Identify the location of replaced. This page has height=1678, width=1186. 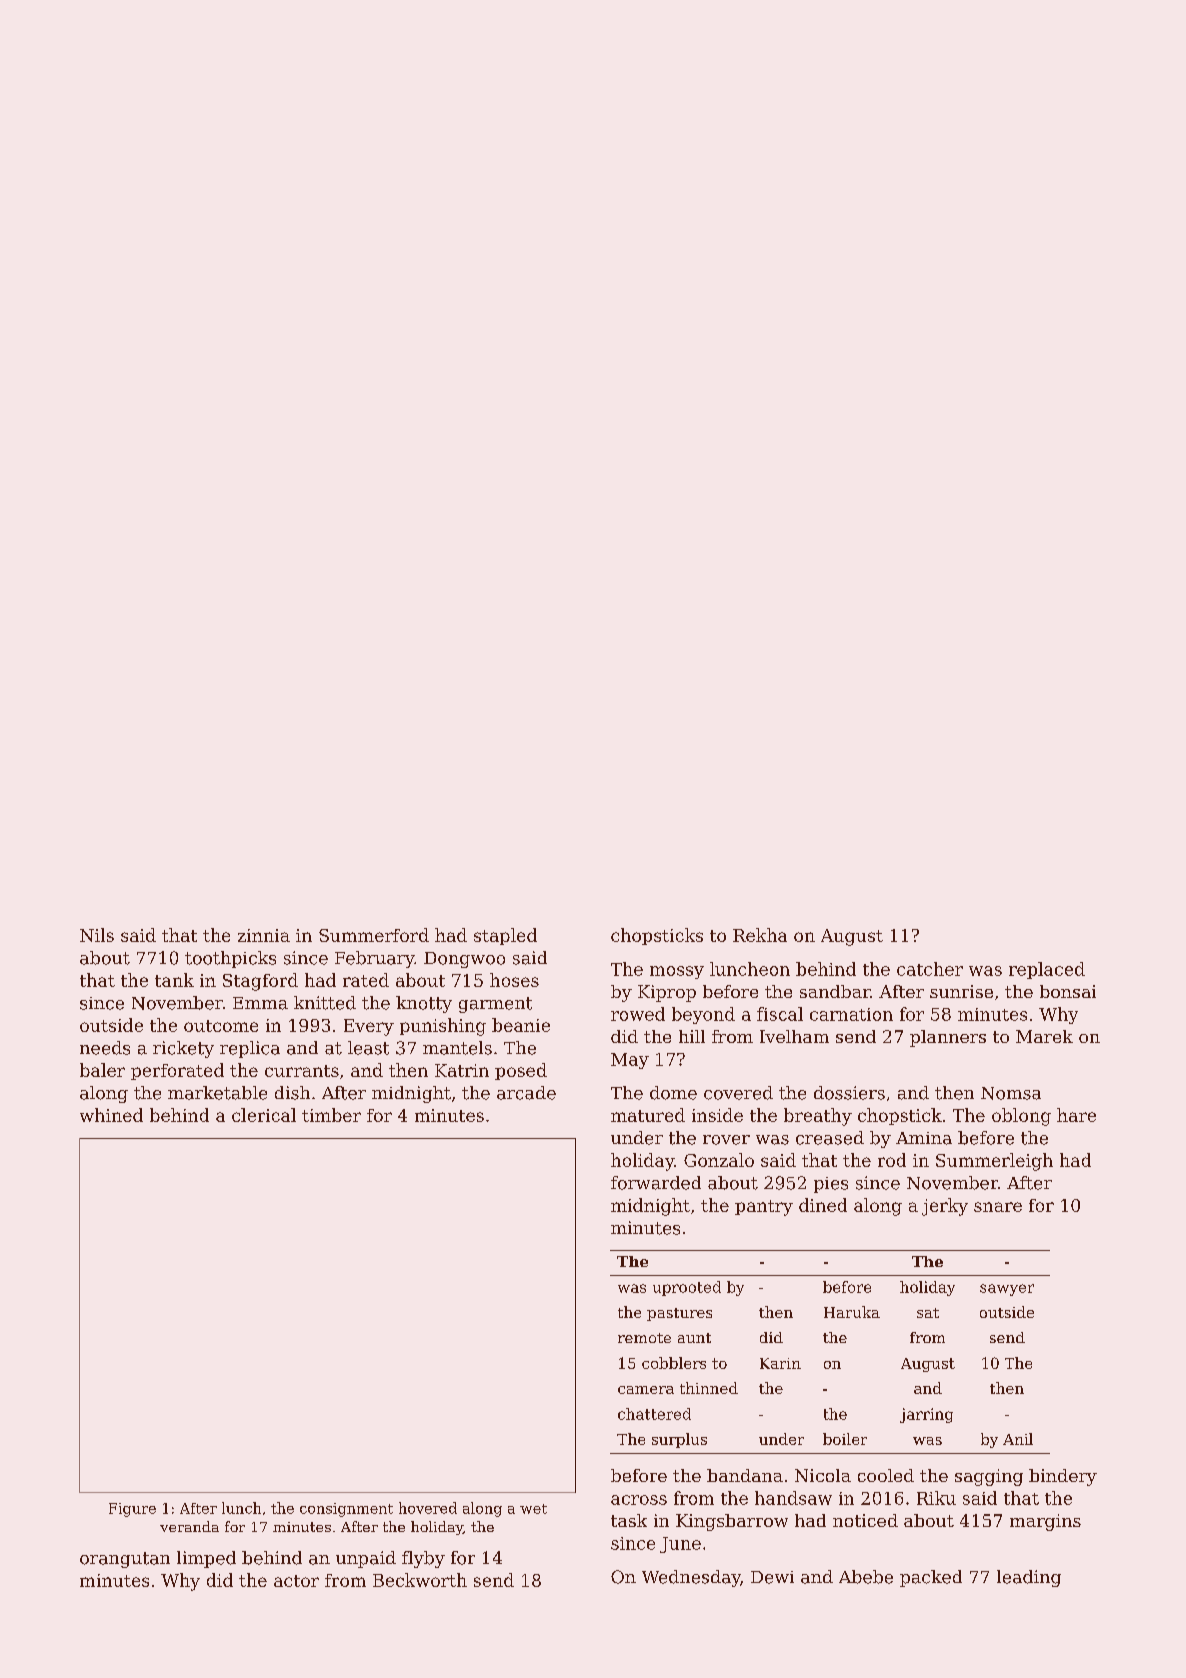
(1047, 970).
